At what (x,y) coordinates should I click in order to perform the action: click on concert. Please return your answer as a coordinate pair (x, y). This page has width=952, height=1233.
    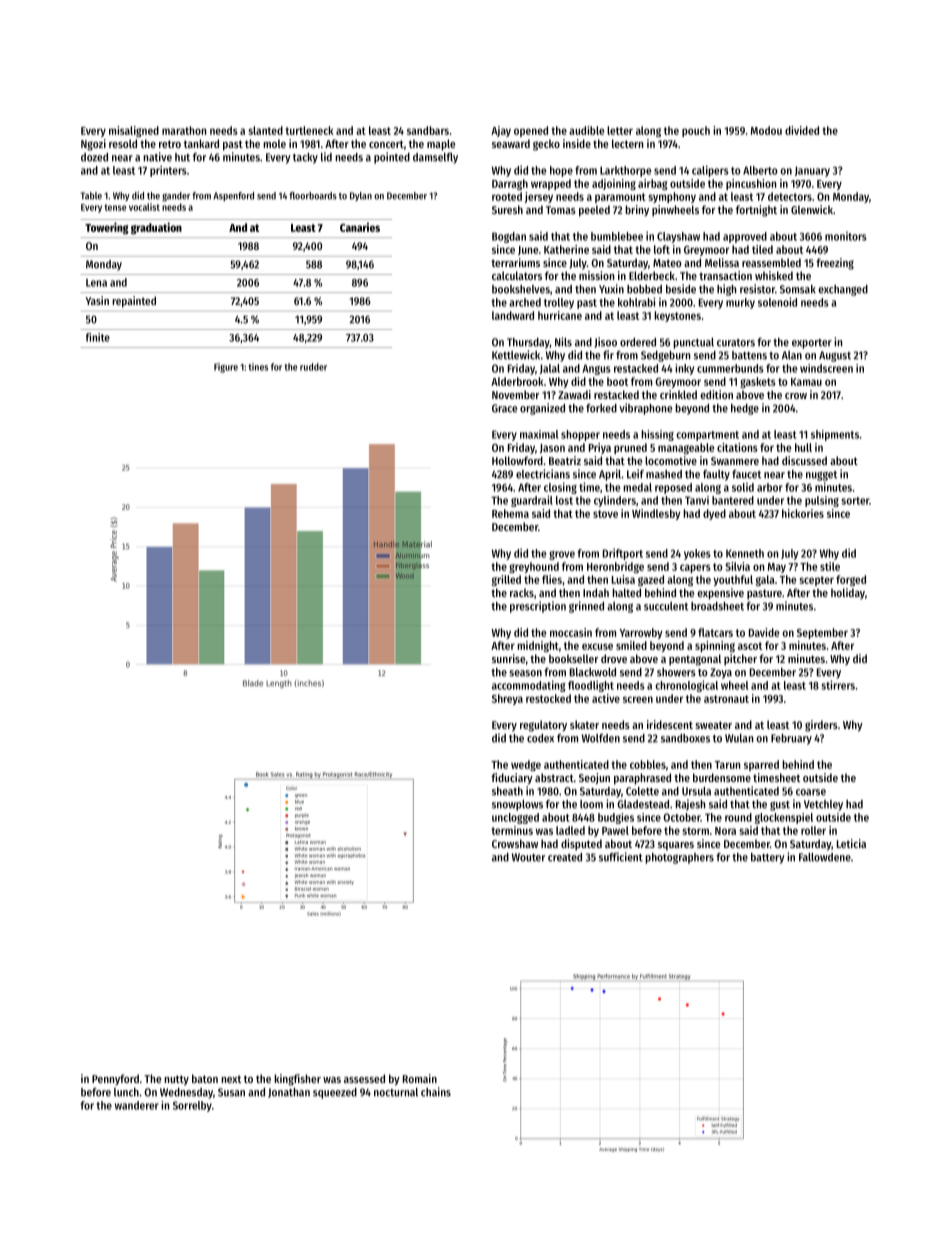
    Looking at the image, I should click on (386, 144).
